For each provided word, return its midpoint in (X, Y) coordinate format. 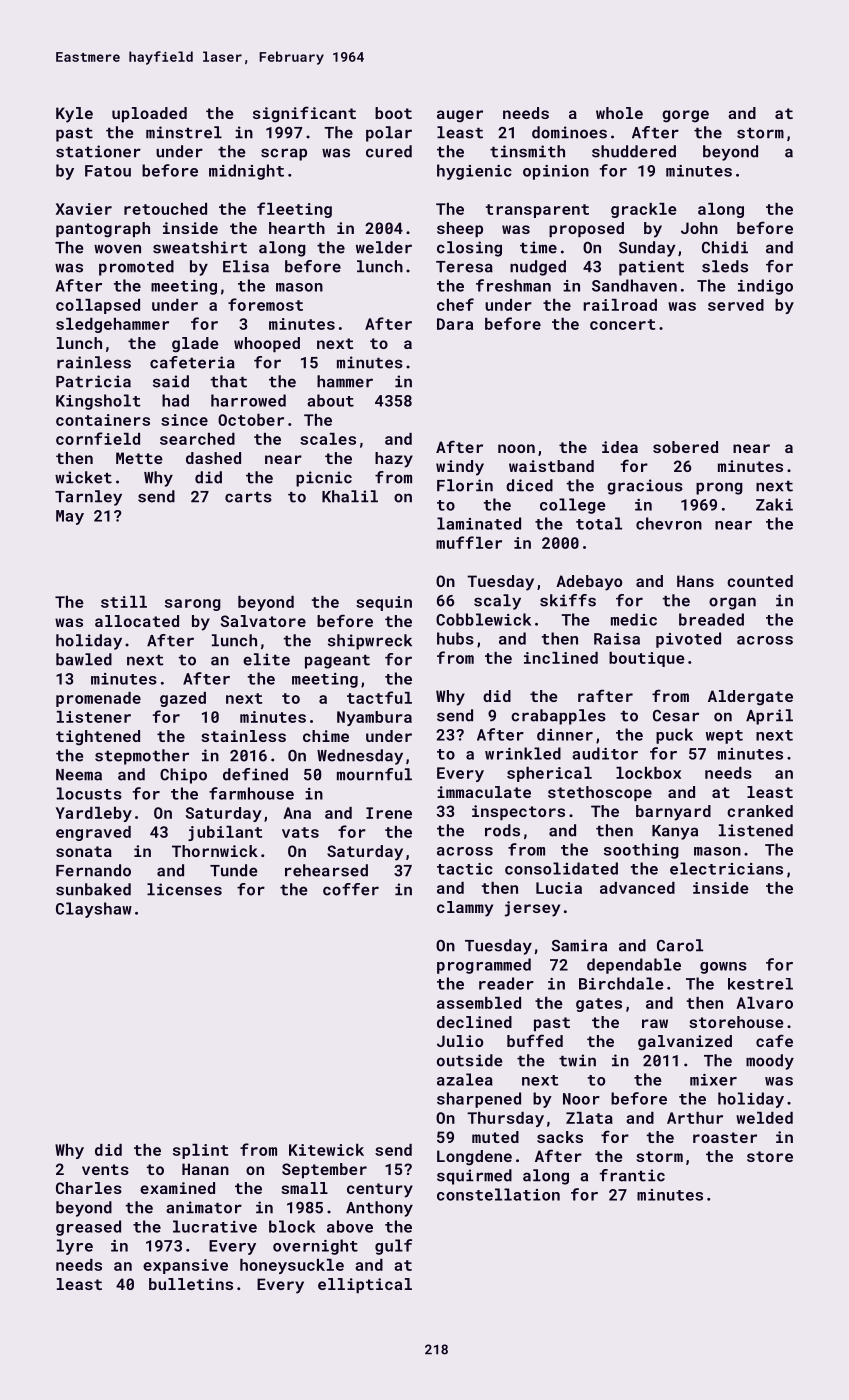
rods (502, 830)
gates (599, 1005)
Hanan (205, 1169)
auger (460, 116)
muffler (469, 542)
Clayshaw (94, 910)
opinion (556, 172)
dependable (634, 966)
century (380, 1190)
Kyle (74, 115)
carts (248, 497)
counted (760, 581)
